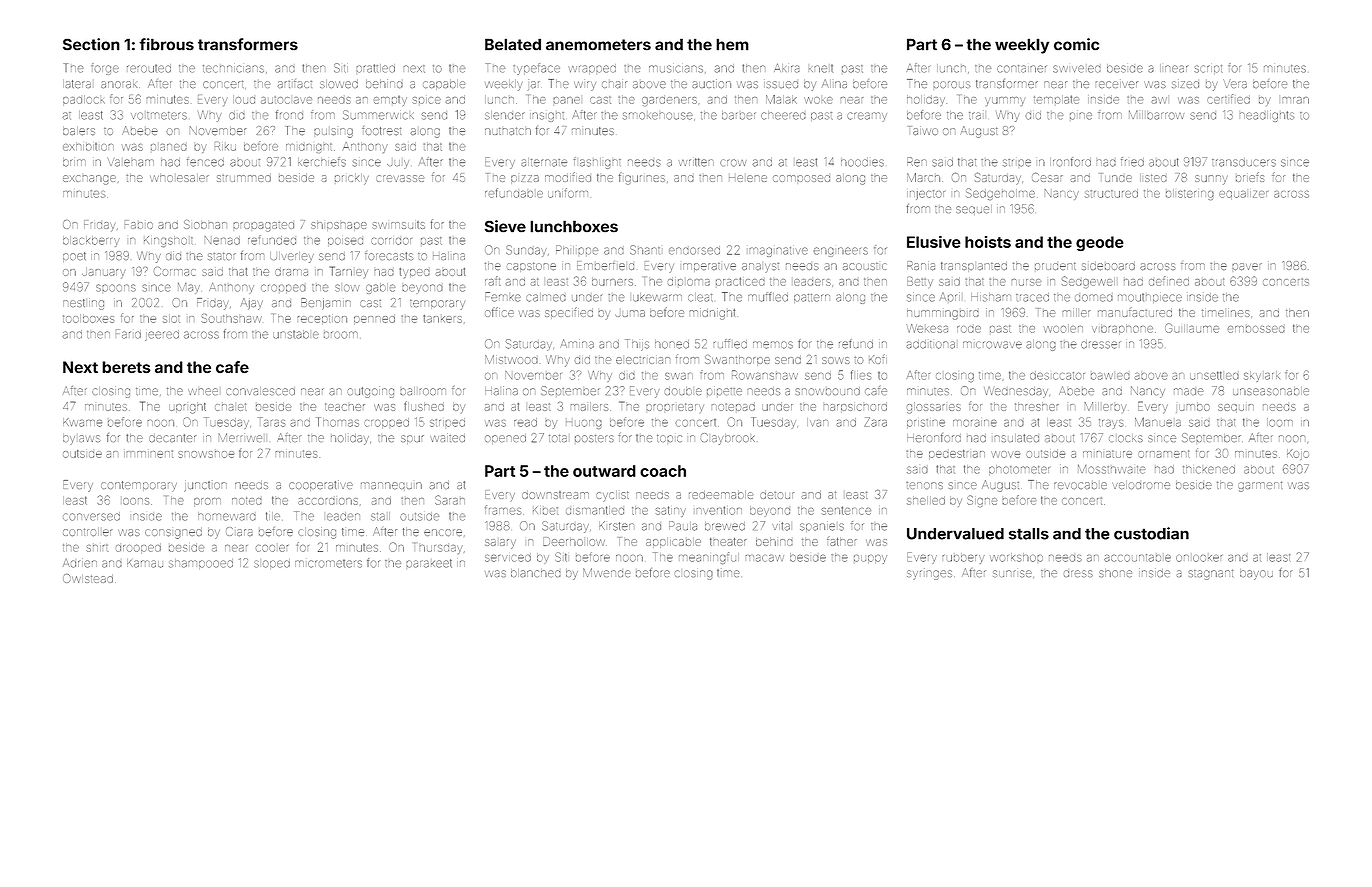  What do you see at coordinates (1298, 454) in the screenshot?
I see `Kojo` at bounding box center [1298, 454].
